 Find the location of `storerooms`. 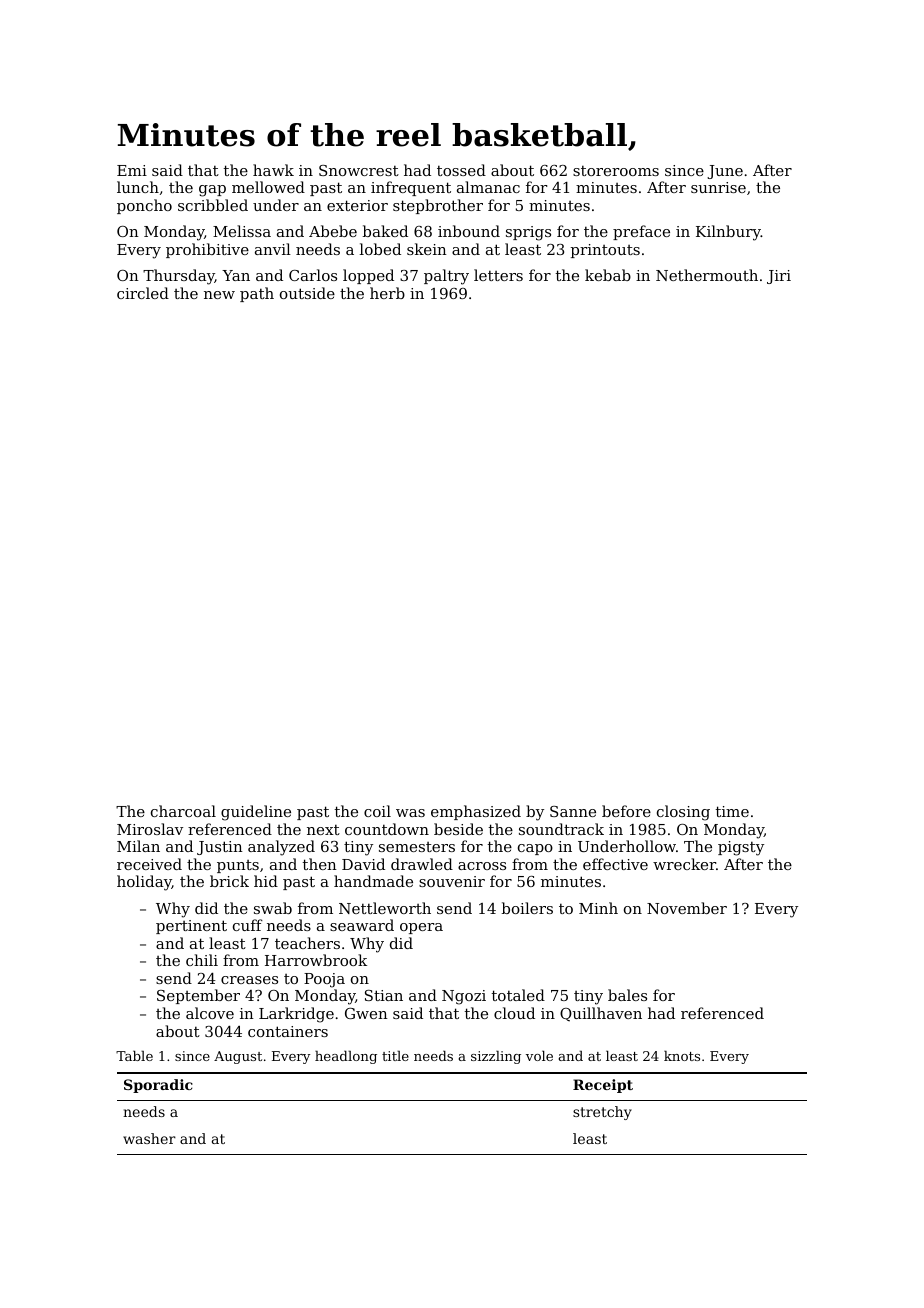

storerooms is located at coordinates (616, 170).
